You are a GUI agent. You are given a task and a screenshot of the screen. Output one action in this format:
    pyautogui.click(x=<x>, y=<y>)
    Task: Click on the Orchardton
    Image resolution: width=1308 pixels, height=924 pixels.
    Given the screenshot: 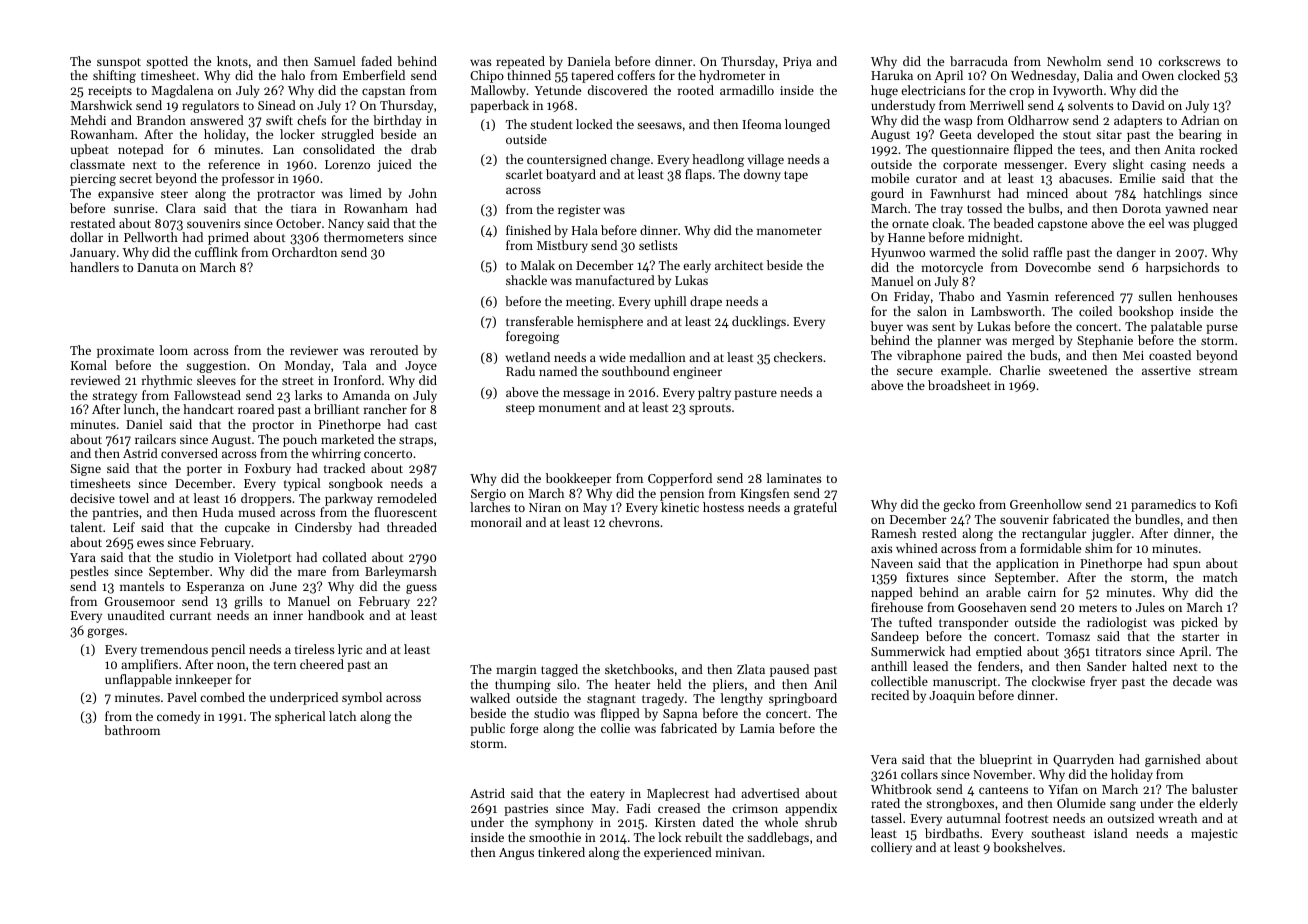 What is the action you would take?
    pyautogui.click(x=304, y=252)
